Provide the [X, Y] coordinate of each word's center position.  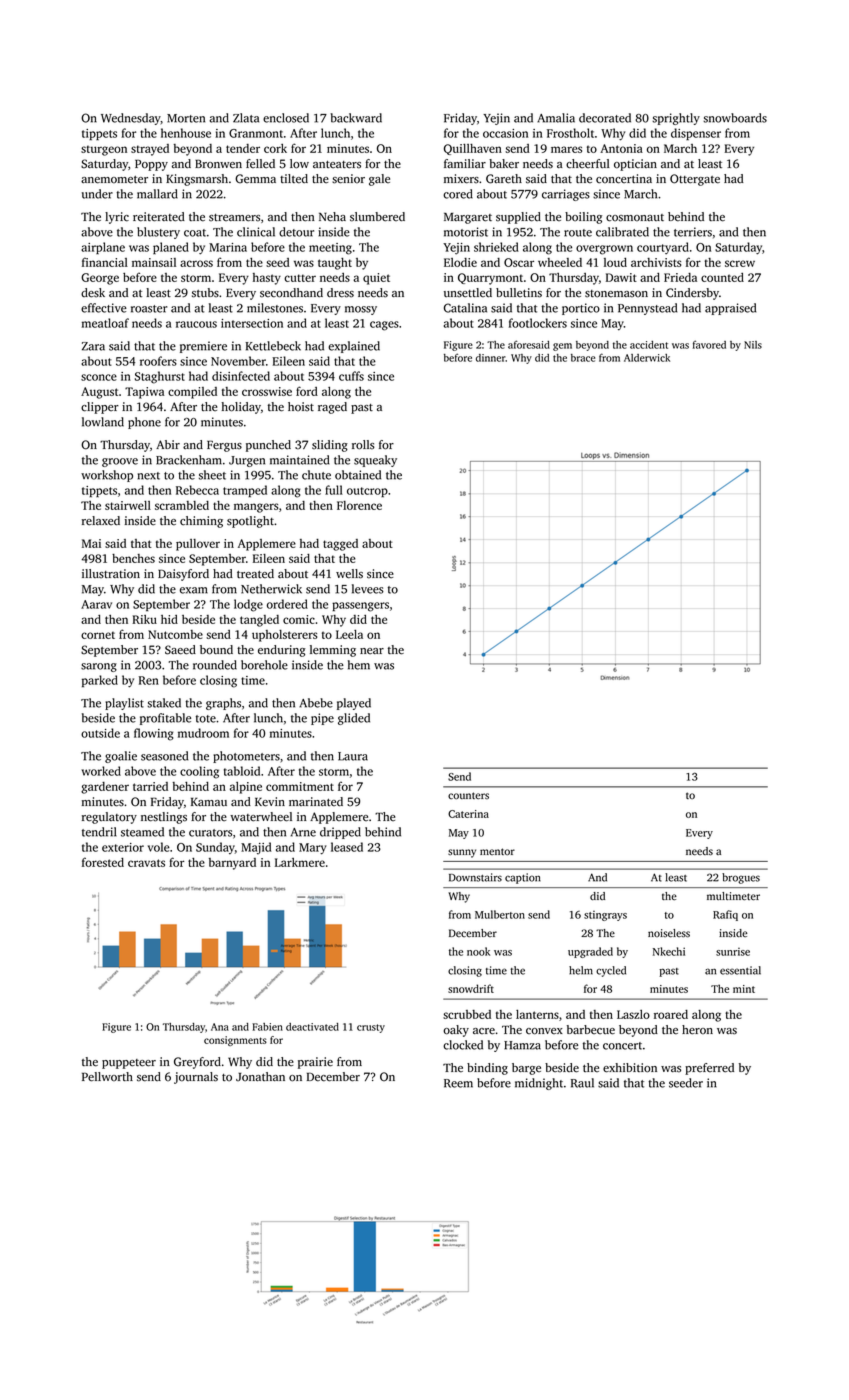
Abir [168, 444]
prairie [315, 1063]
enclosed [286, 118]
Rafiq [725, 915]
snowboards [735, 118]
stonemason [616, 294]
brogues [741, 878]
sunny [462, 853]
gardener [105, 788]
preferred [709, 1069]
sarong [99, 667]
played [354, 704]
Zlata [246, 118]
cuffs [351, 376]
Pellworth [107, 1077]
